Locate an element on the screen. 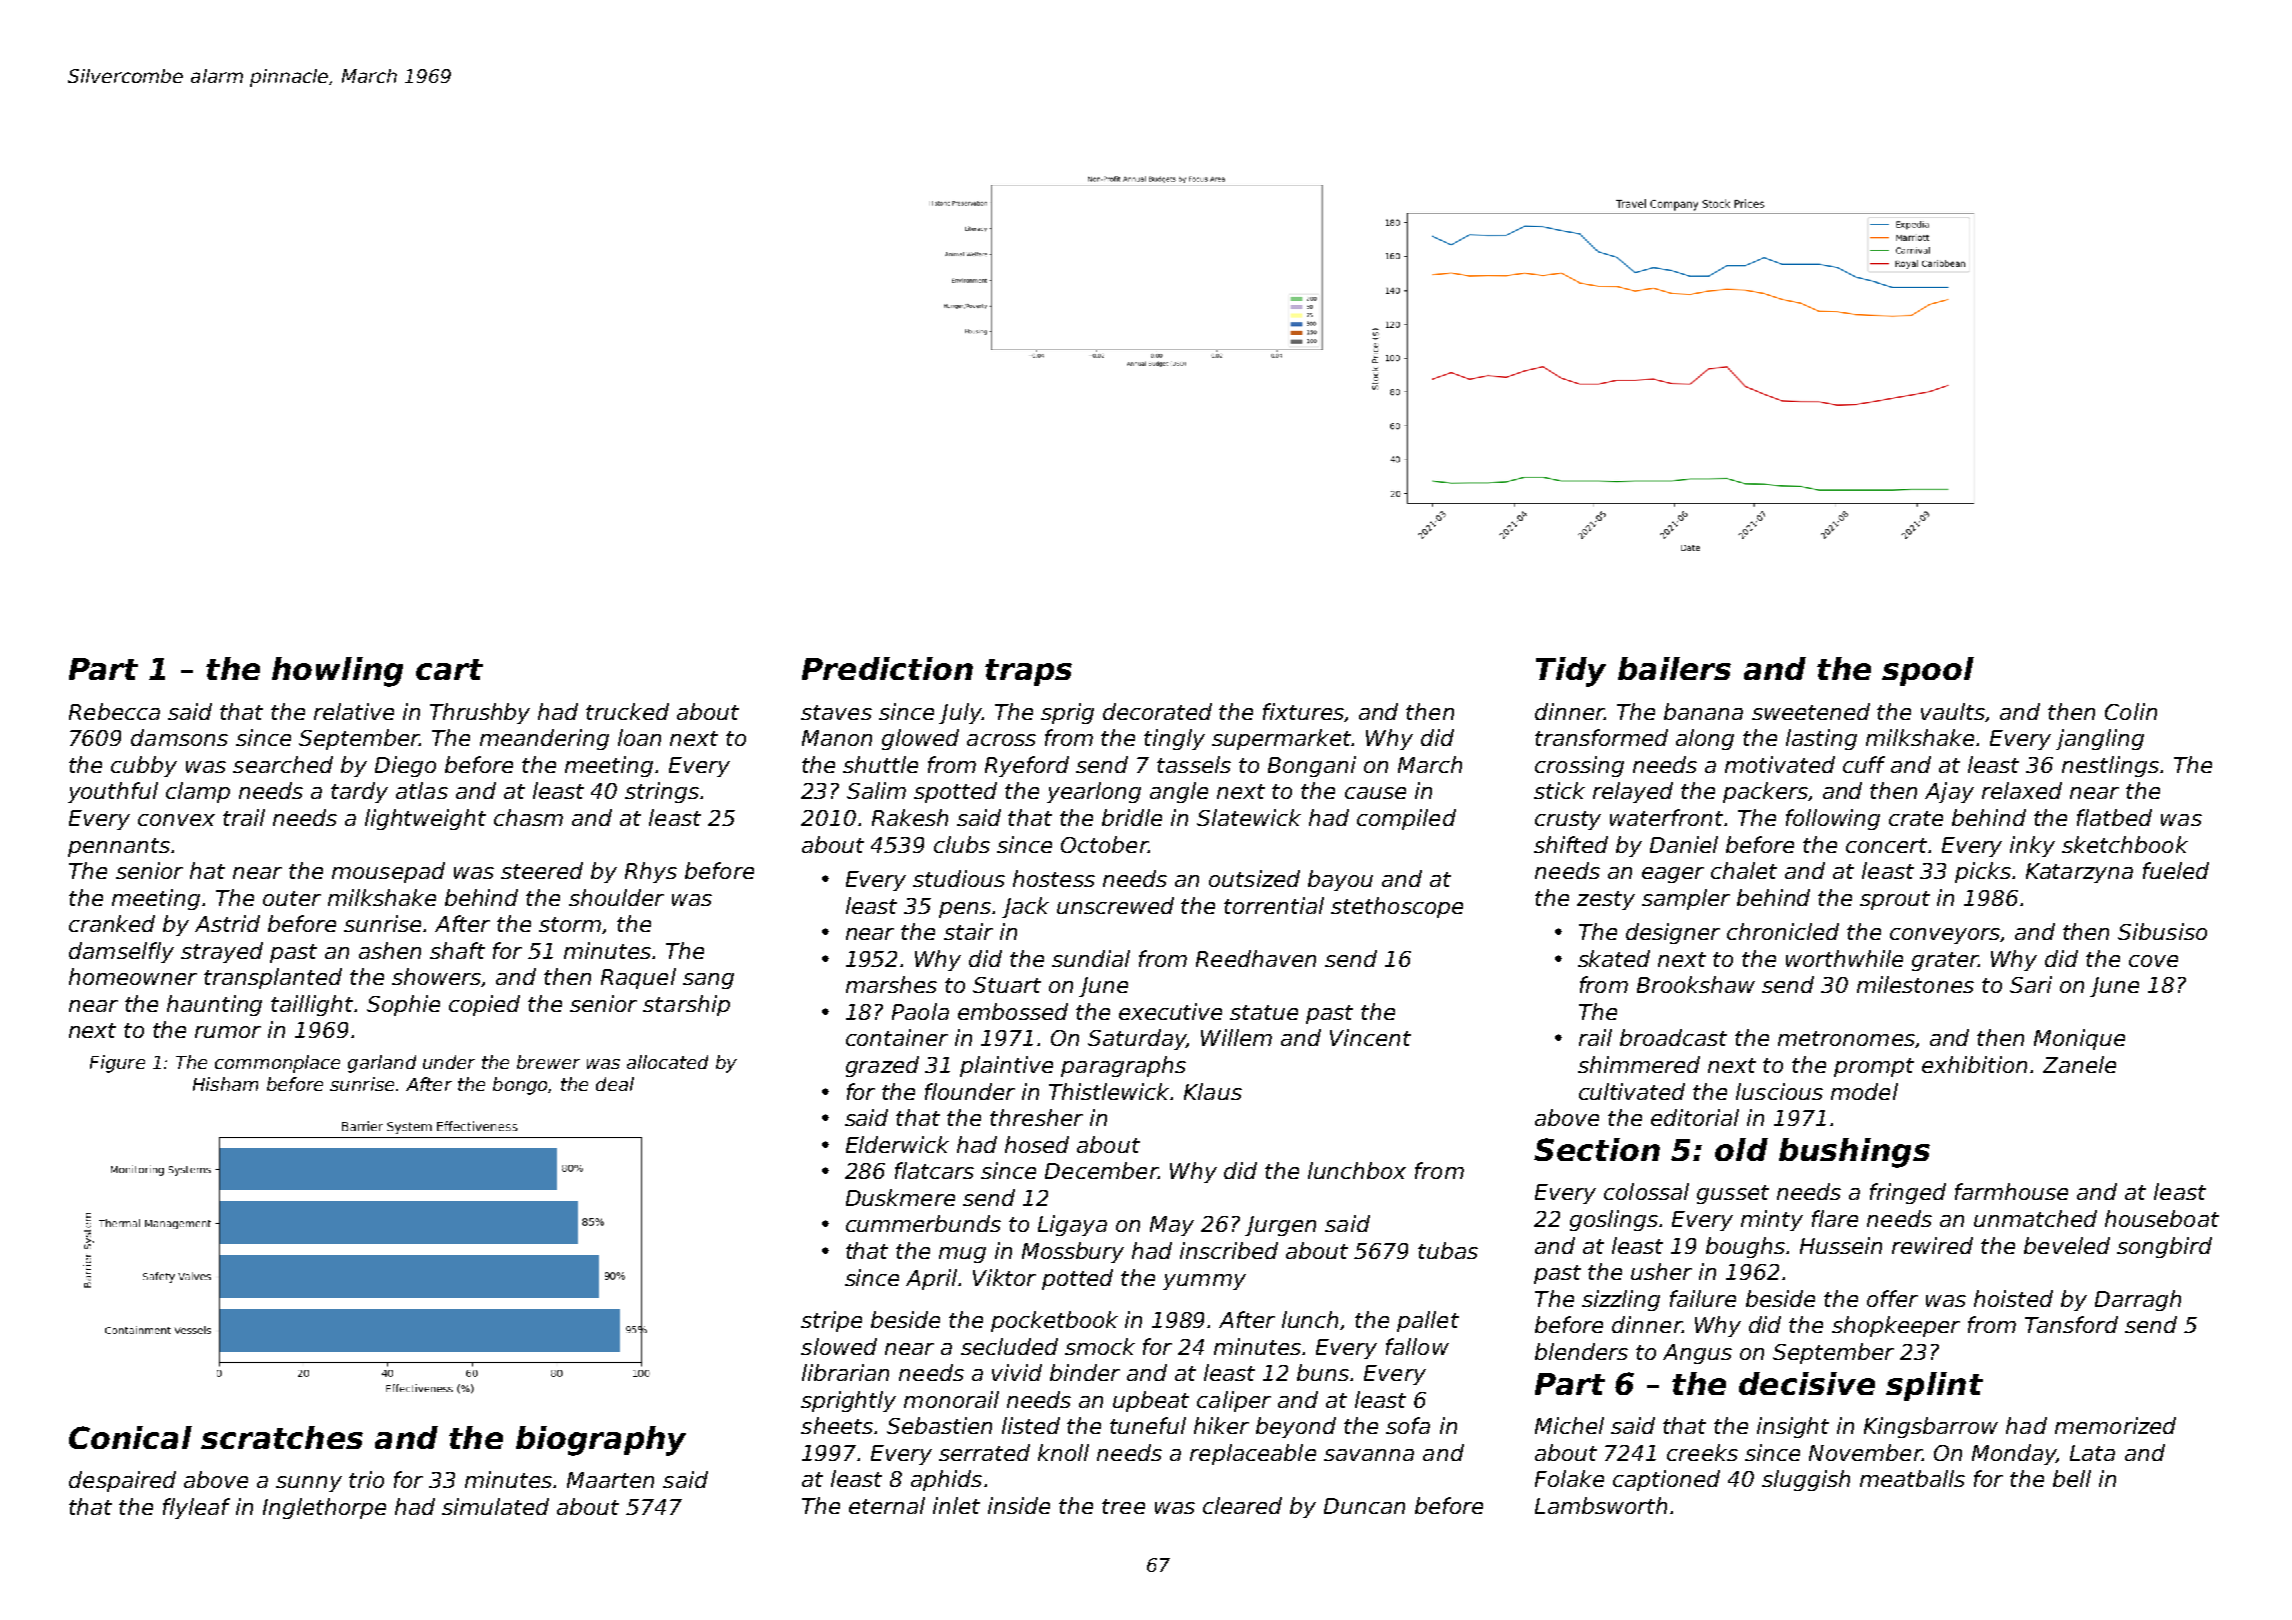 The width and height of the screenshot is (2292, 1620). editorial is located at coordinates (1695, 1117).
